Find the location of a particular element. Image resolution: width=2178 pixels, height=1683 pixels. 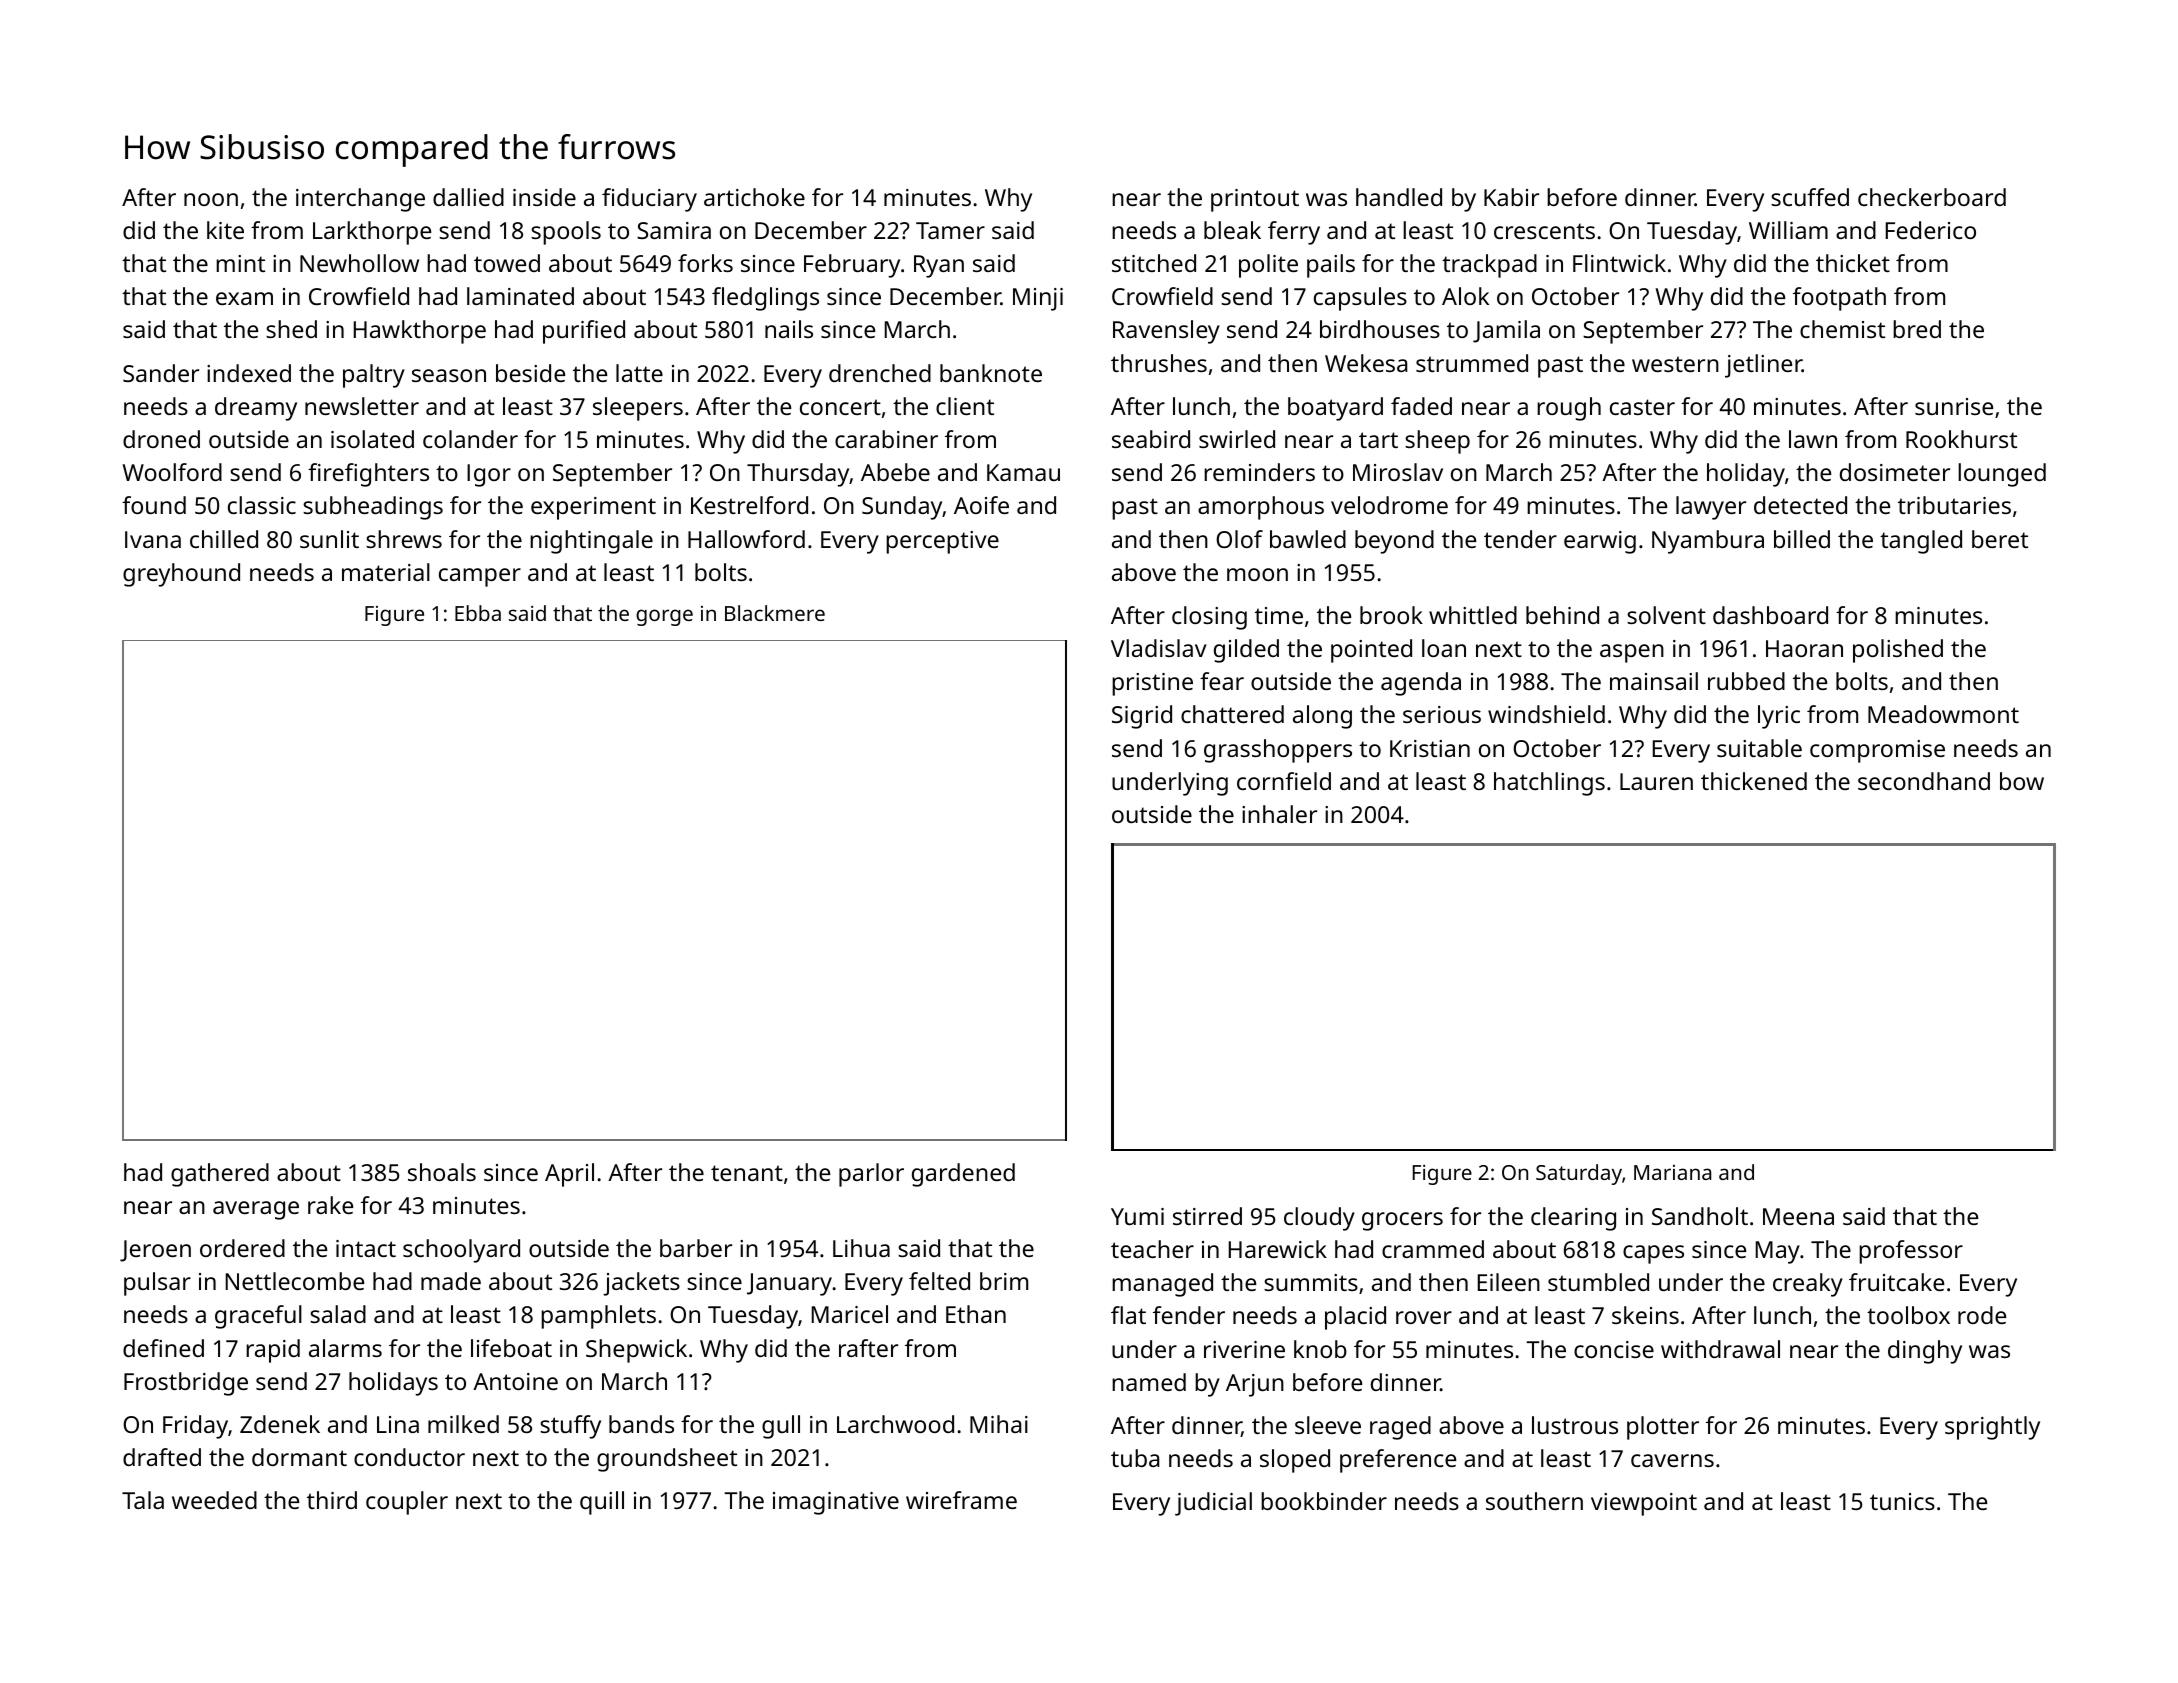

Ebba is located at coordinates (478, 613).
